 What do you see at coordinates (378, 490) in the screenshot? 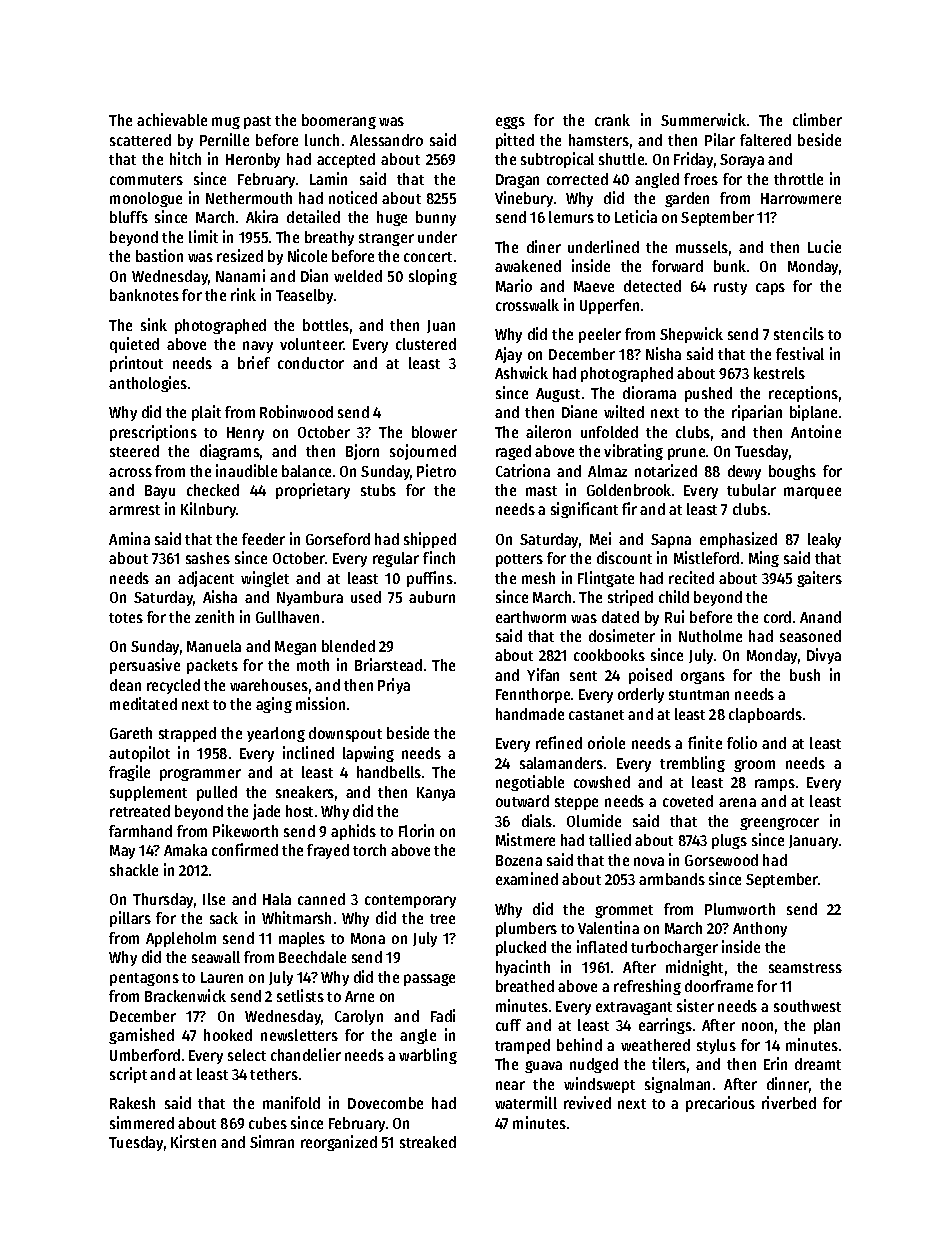
I see `stubs` at bounding box center [378, 490].
